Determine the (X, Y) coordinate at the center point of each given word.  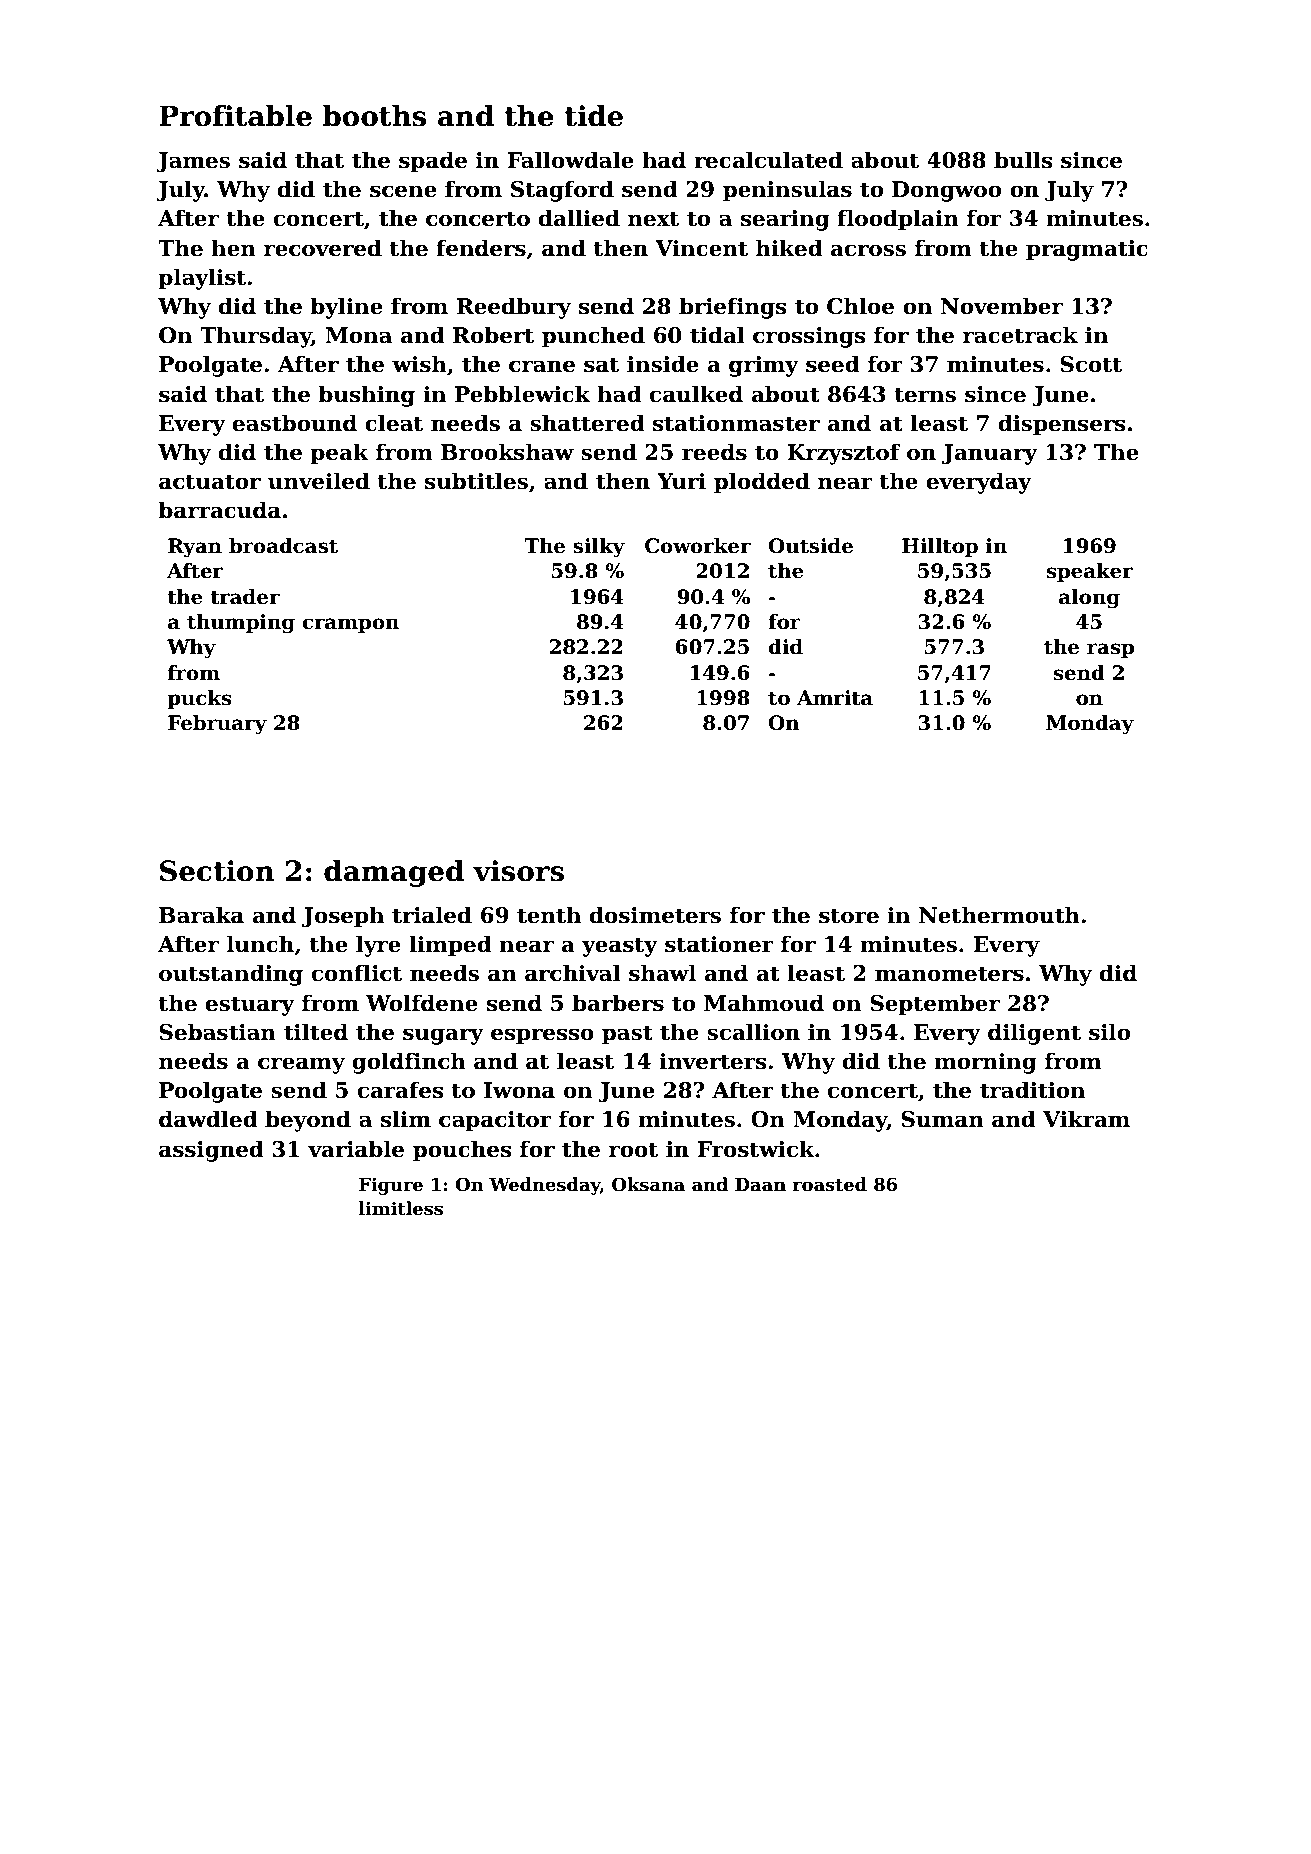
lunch (260, 944)
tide (593, 116)
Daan (760, 1185)
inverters (713, 1061)
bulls (1023, 160)
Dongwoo (946, 191)
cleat (394, 423)
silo (1109, 1032)
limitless (401, 1208)
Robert (493, 335)
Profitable (235, 116)
